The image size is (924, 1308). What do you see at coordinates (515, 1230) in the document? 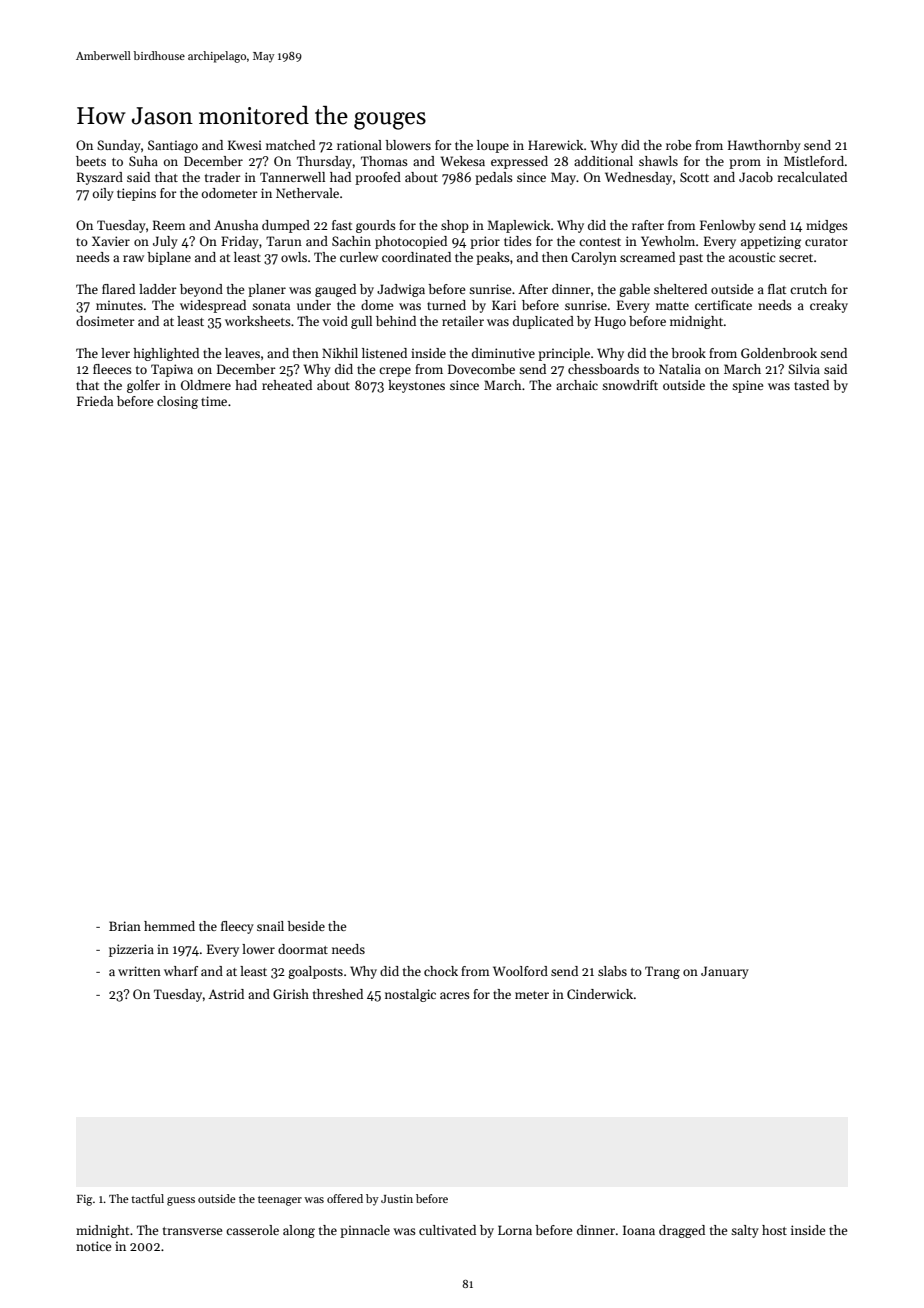
I see `Lorna` at bounding box center [515, 1230].
